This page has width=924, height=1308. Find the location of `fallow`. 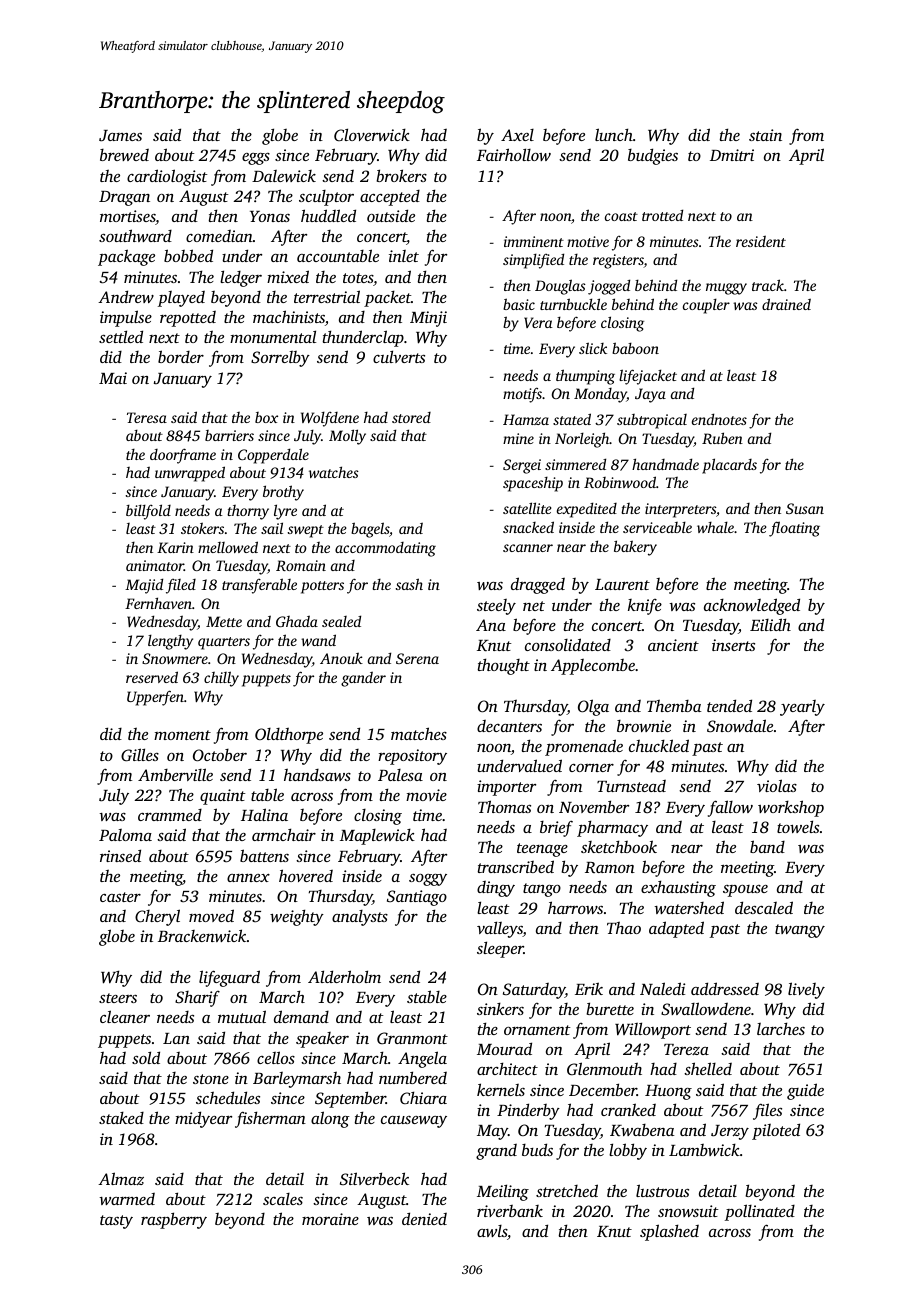

fallow is located at coordinates (730, 808).
